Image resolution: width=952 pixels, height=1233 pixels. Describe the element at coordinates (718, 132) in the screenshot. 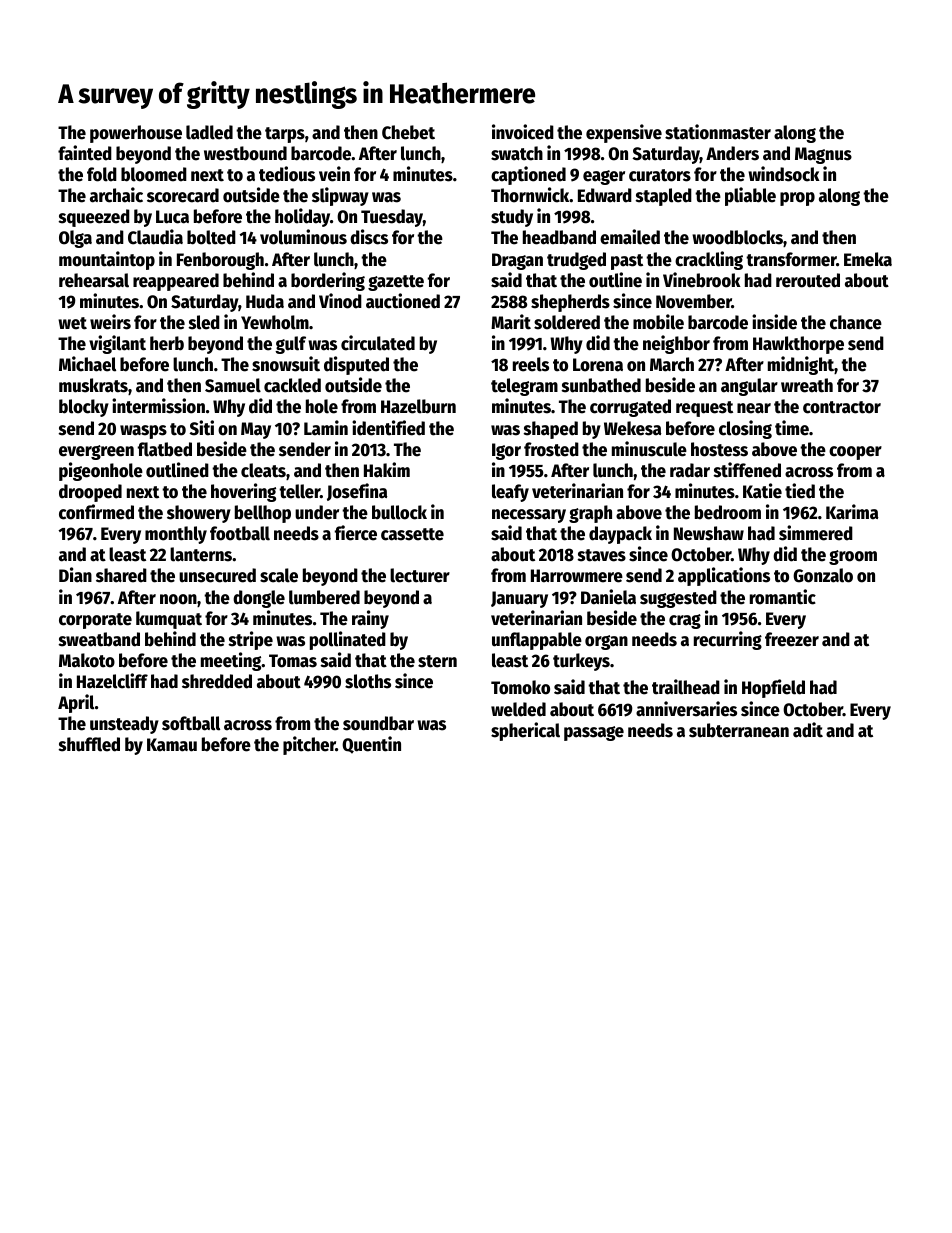

I see `stationmaster` at that location.
